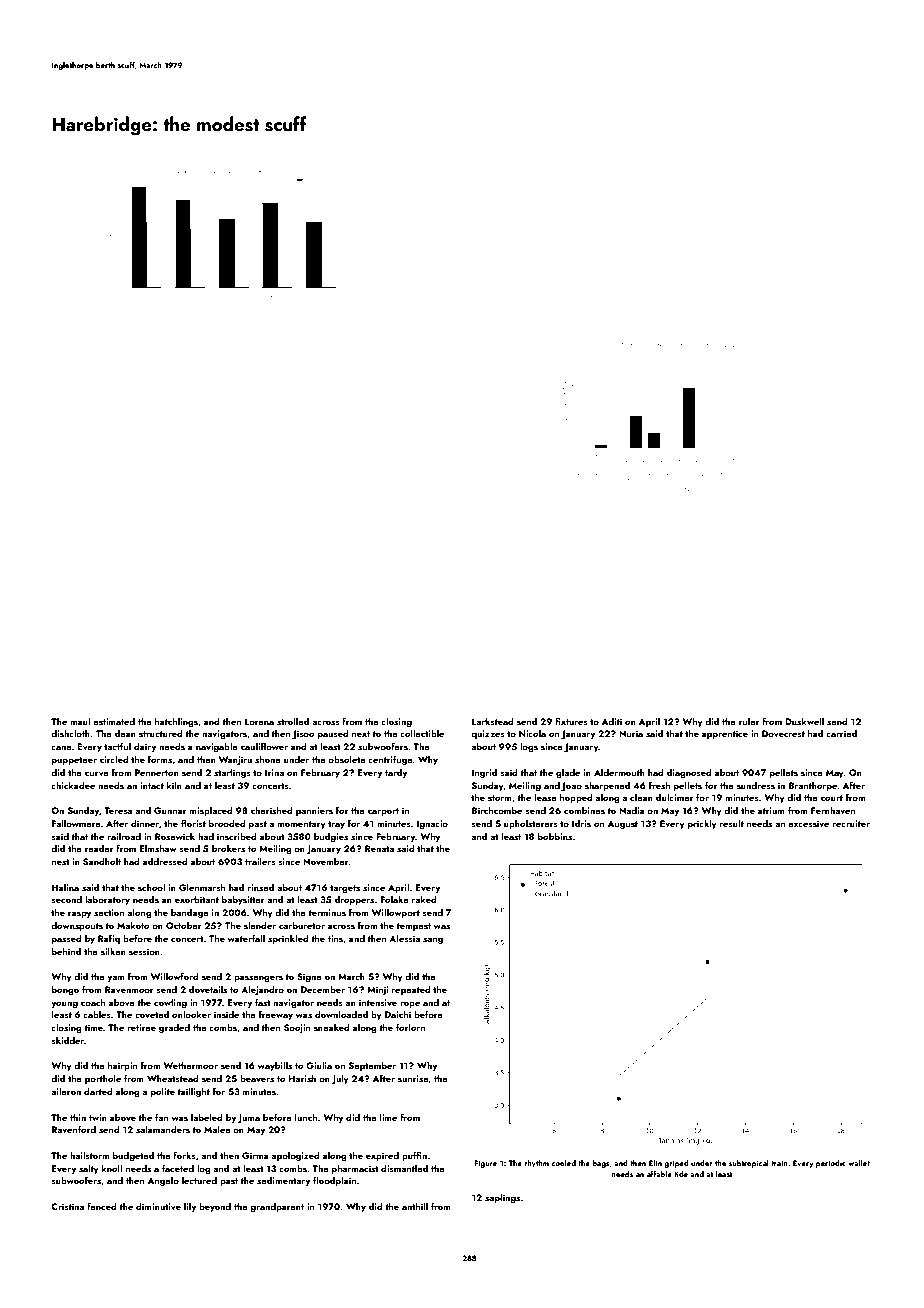 Image resolution: width=924 pixels, height=1308 pixels. Describe the element at coordinates (413, 1079) in the page. I see `sunrise` at that location.
